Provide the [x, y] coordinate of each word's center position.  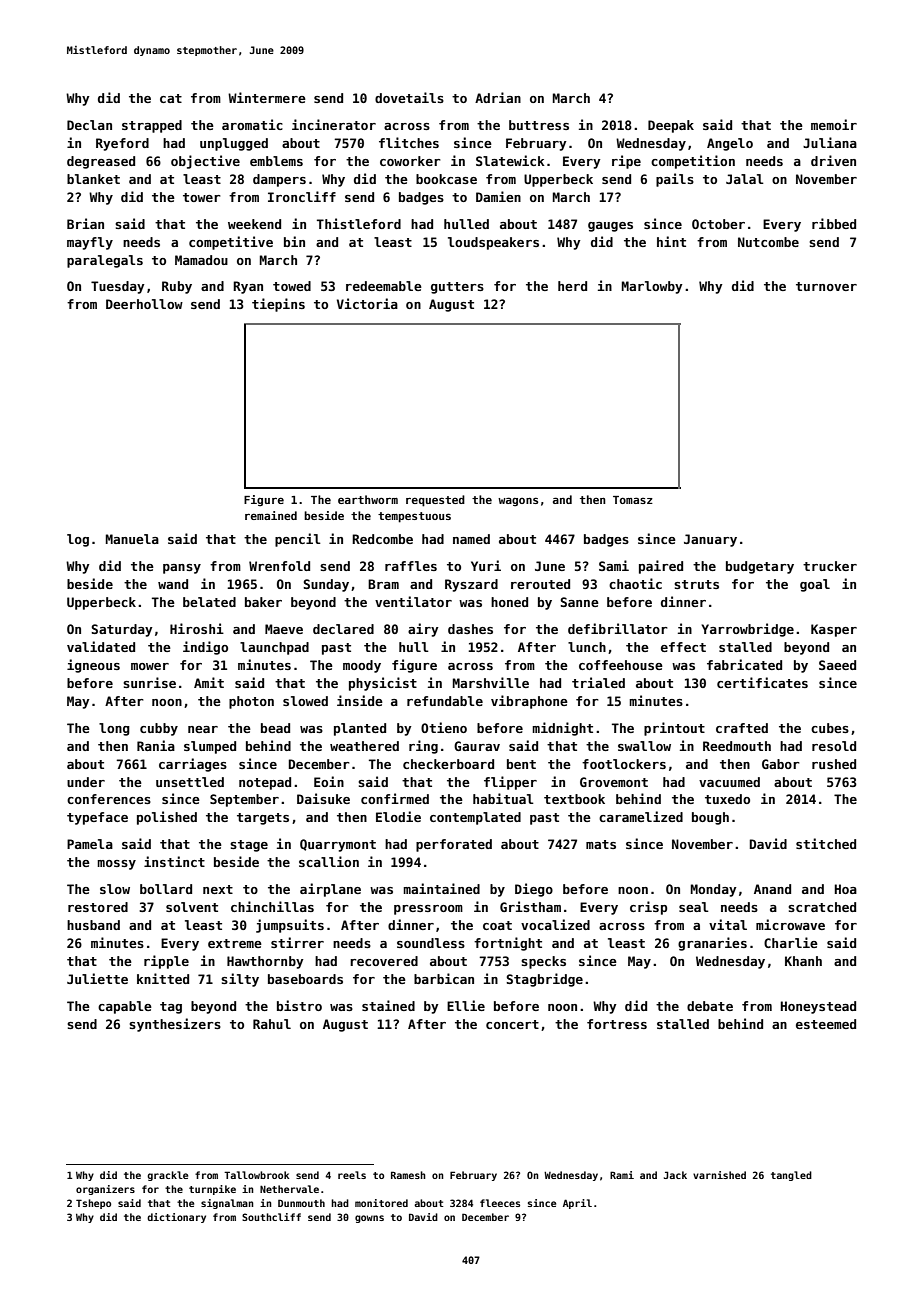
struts [696, 584]
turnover [826, 286]
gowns [369, 1219]
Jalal [745, 179]
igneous [93, 666]
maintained [441, 888]
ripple [166, 962]
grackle [167, 1176]
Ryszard [471, 585]
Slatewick [510, 160]
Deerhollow [144, 304]
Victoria [367, 303]
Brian [85, 223]
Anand [772, 889]
